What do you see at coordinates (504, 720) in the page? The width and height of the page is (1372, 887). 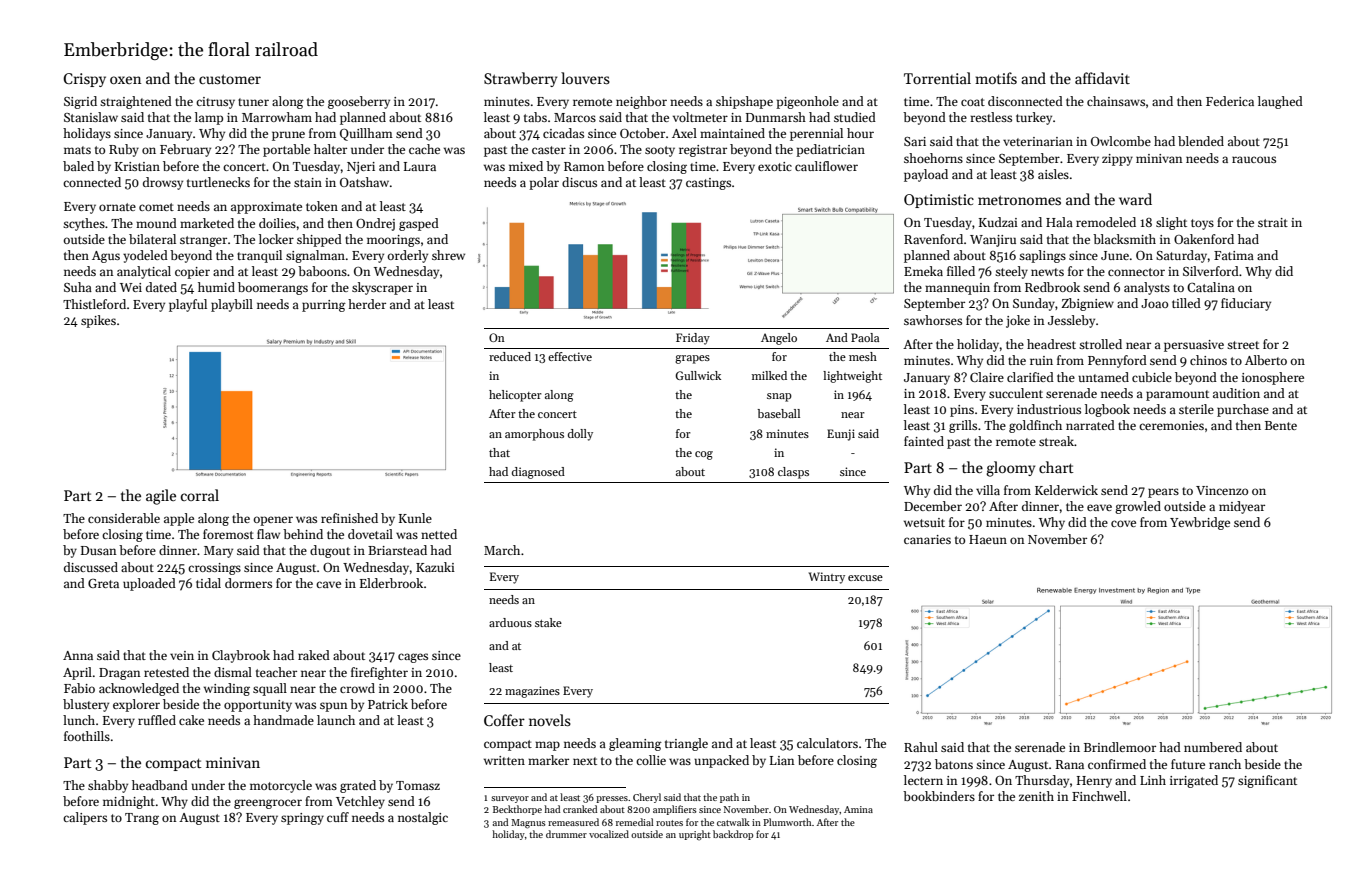 I see `Coffer` at bounding box center [504, 720].
